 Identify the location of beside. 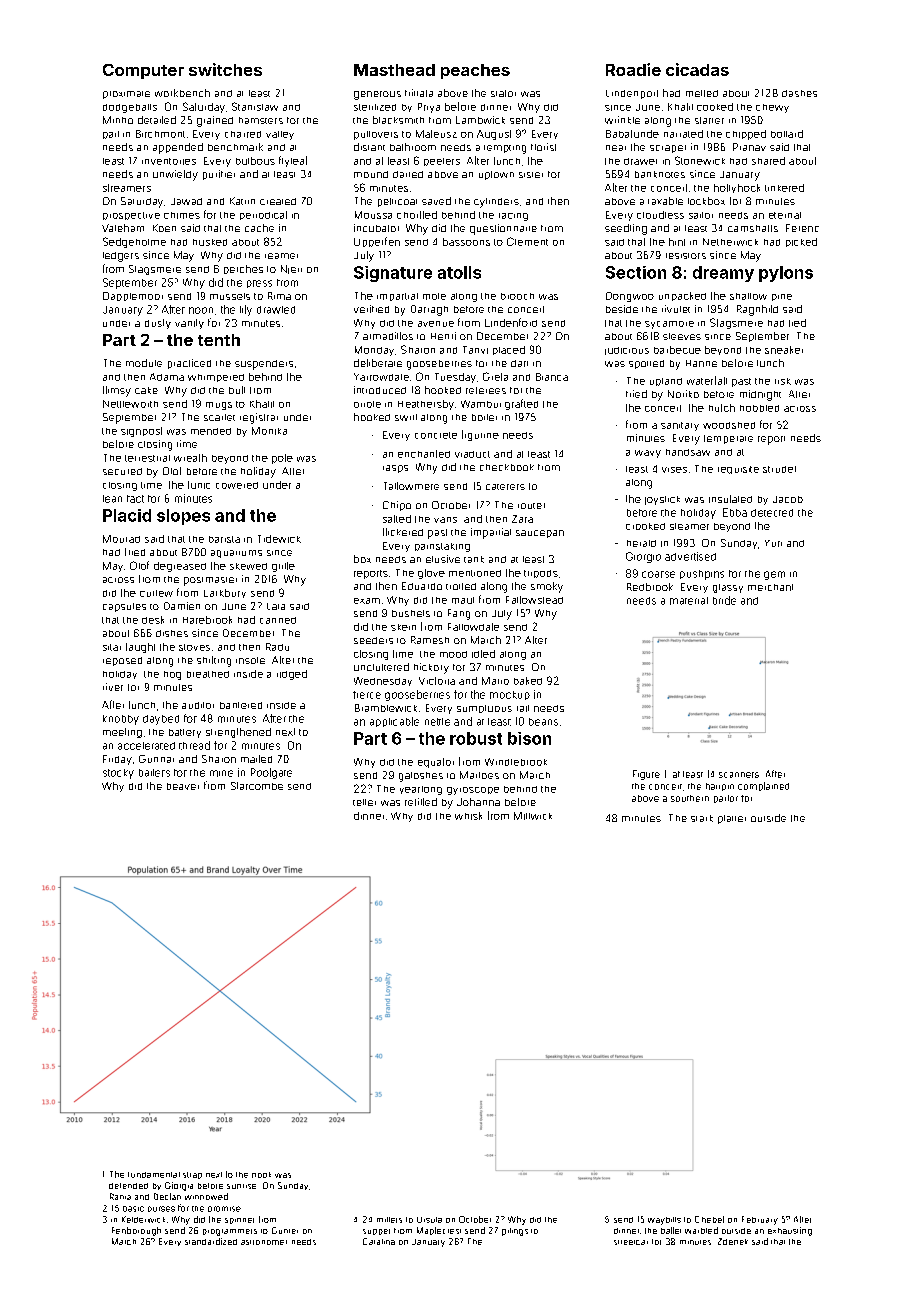
(622, 309).
